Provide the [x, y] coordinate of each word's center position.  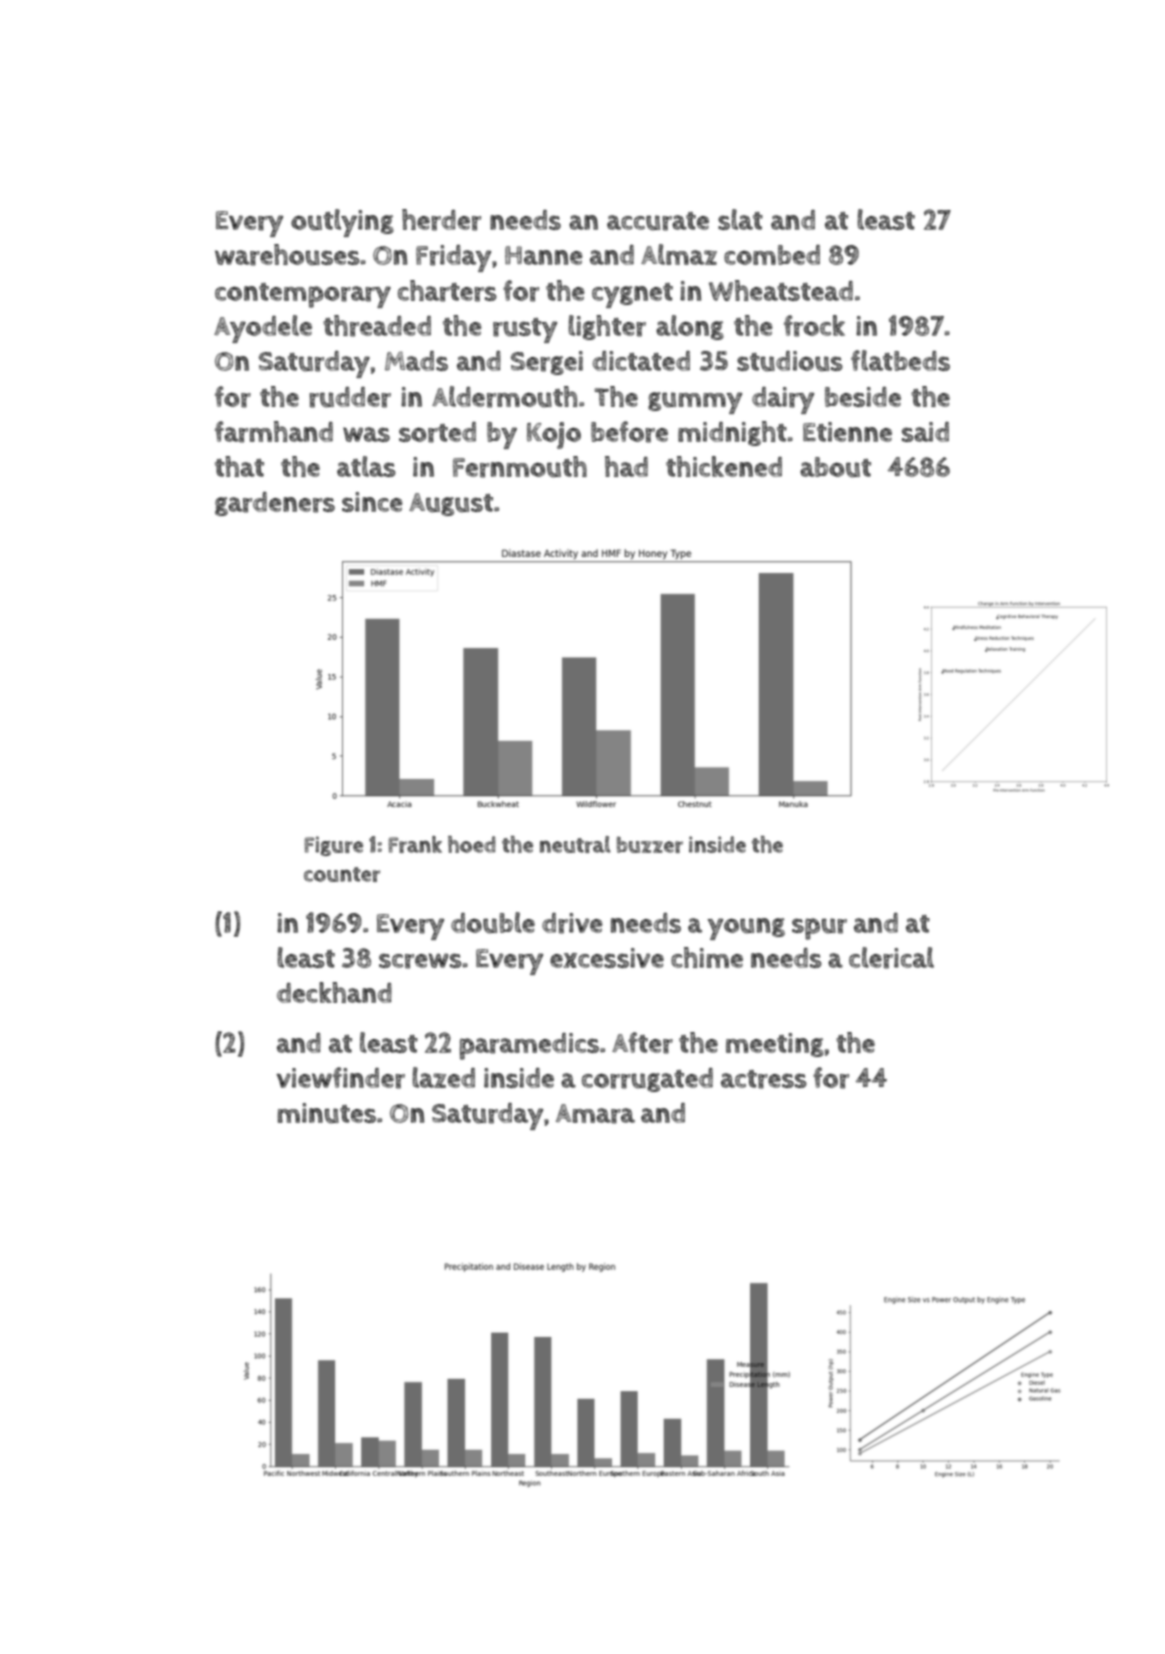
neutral [575, 844]
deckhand [334, 992]
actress [764, 1079]
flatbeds [900, 360]
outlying [342, 223]
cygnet [632, 295]
